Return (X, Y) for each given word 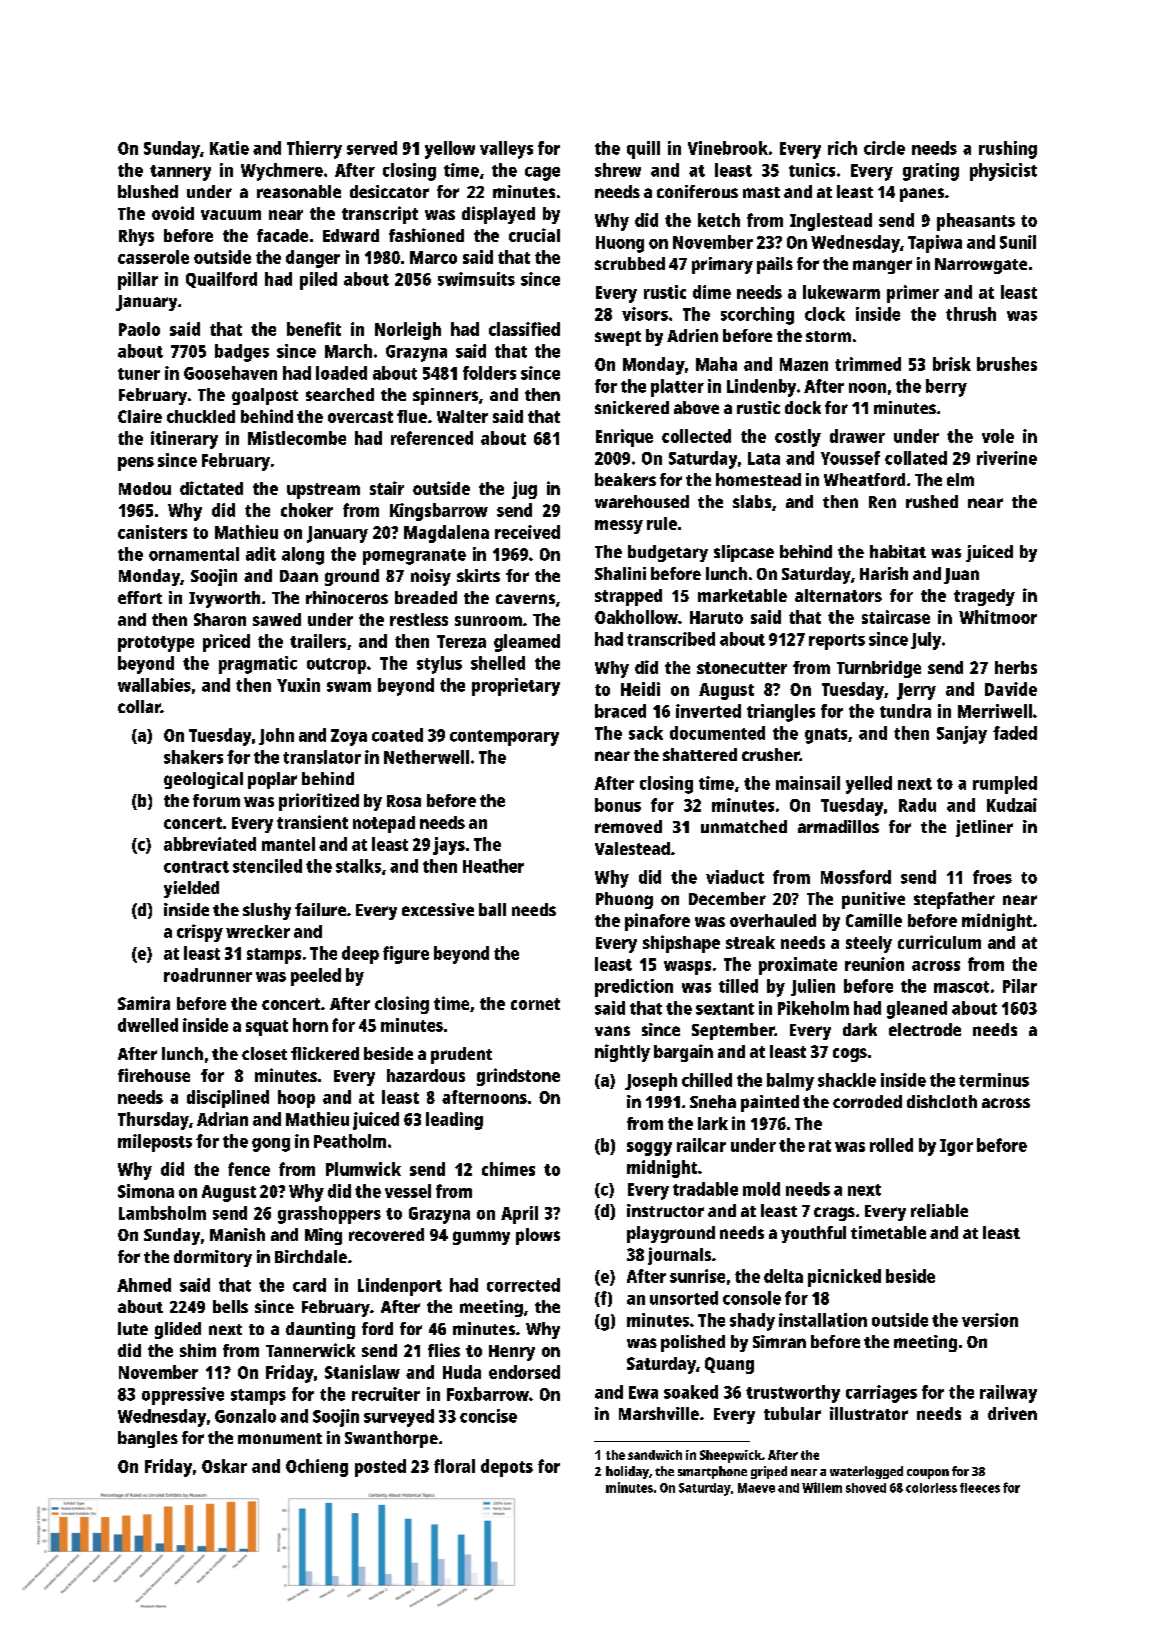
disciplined (228, 1099)
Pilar (1020, 986)
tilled (738, 986)
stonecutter (742, 668)
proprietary (516, 687)
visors (645, 314)
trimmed (868, 364)
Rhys (136, 237)
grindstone (518, 1077)
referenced (432, 438)
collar (139, 706)
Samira (144, 1003)
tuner (139, 374)
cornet (535, 1004)
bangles (148, 1439)
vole (998, 436)
